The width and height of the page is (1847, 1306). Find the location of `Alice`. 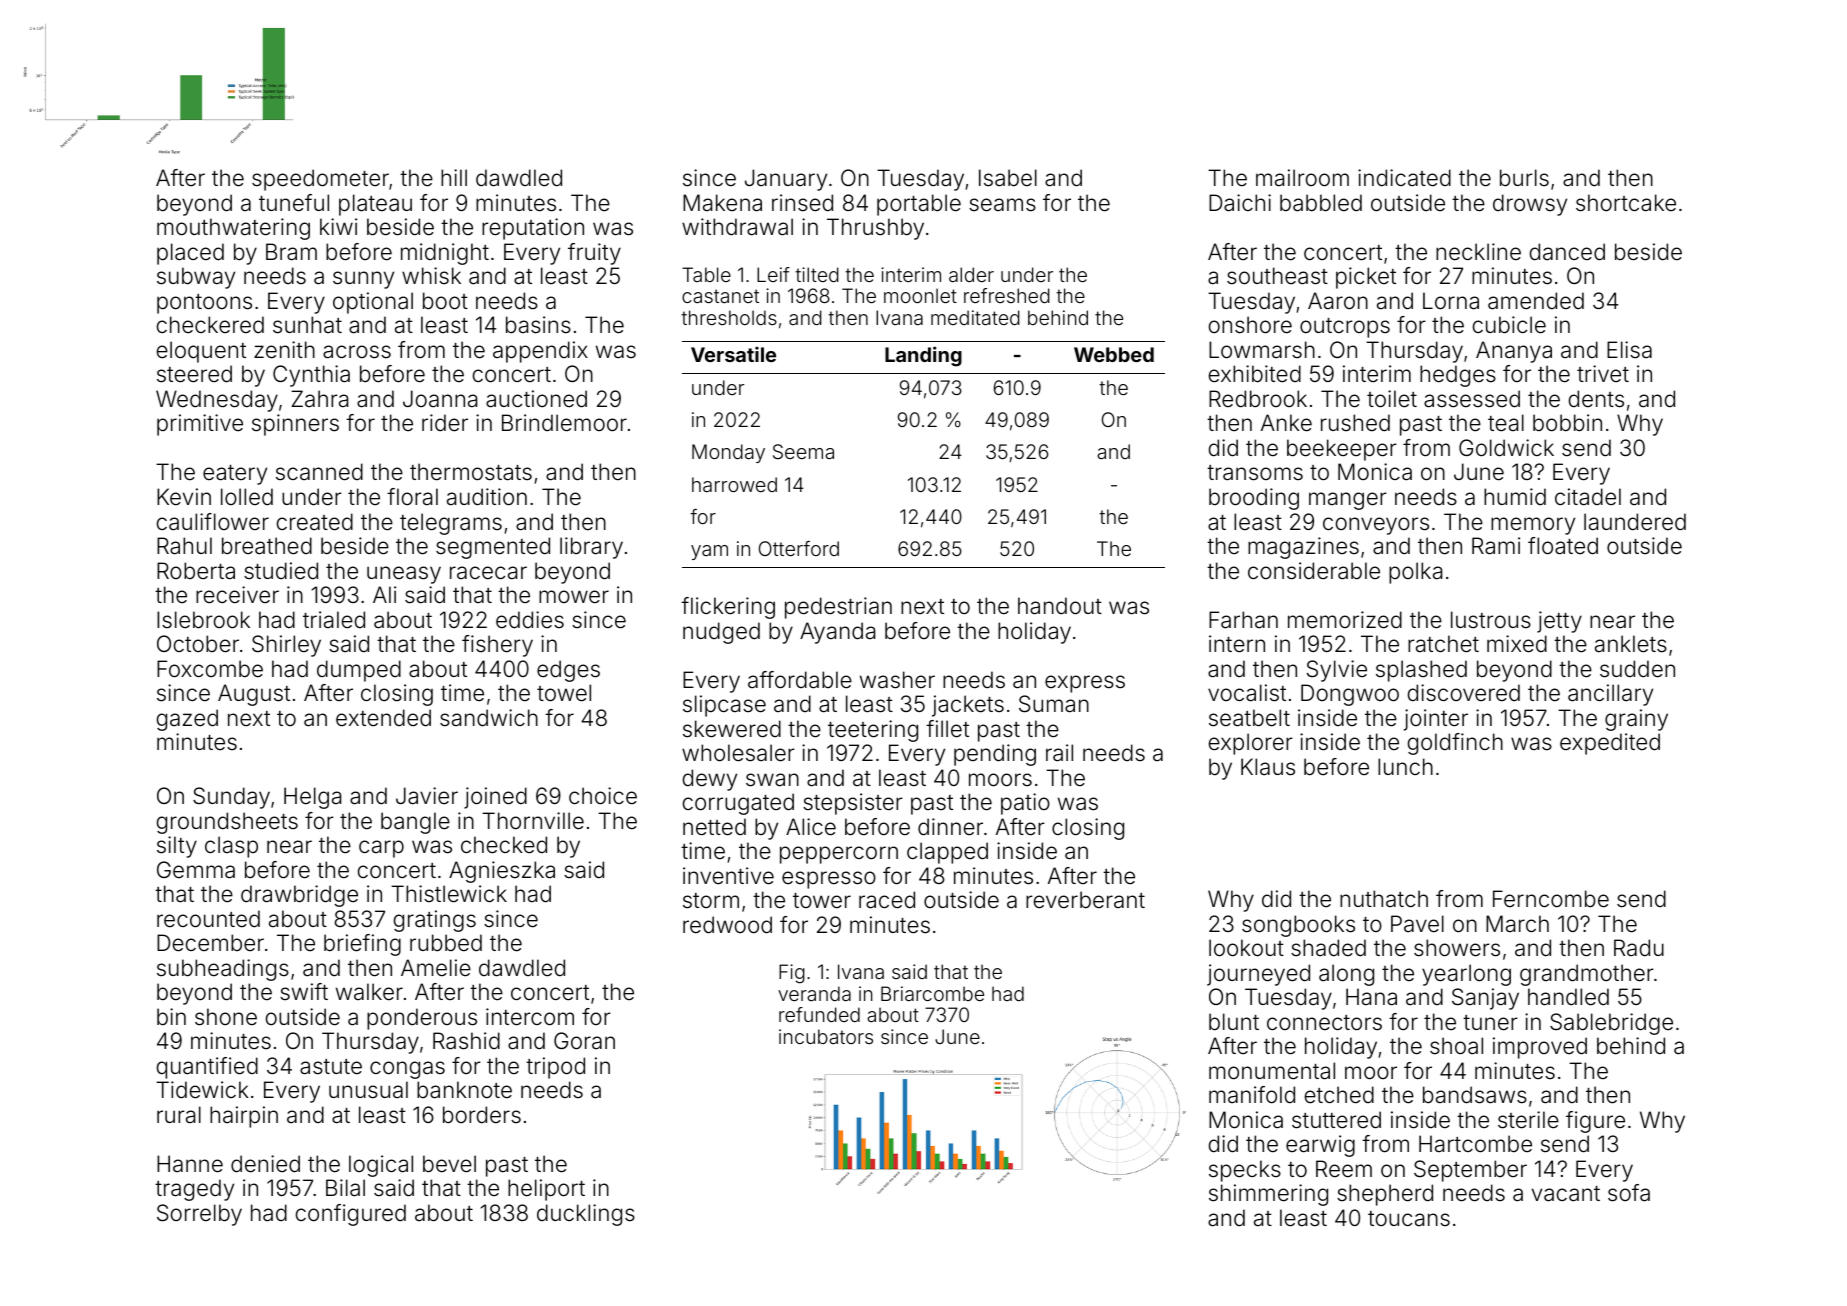

Alice is located at coordinates (811, 827).
